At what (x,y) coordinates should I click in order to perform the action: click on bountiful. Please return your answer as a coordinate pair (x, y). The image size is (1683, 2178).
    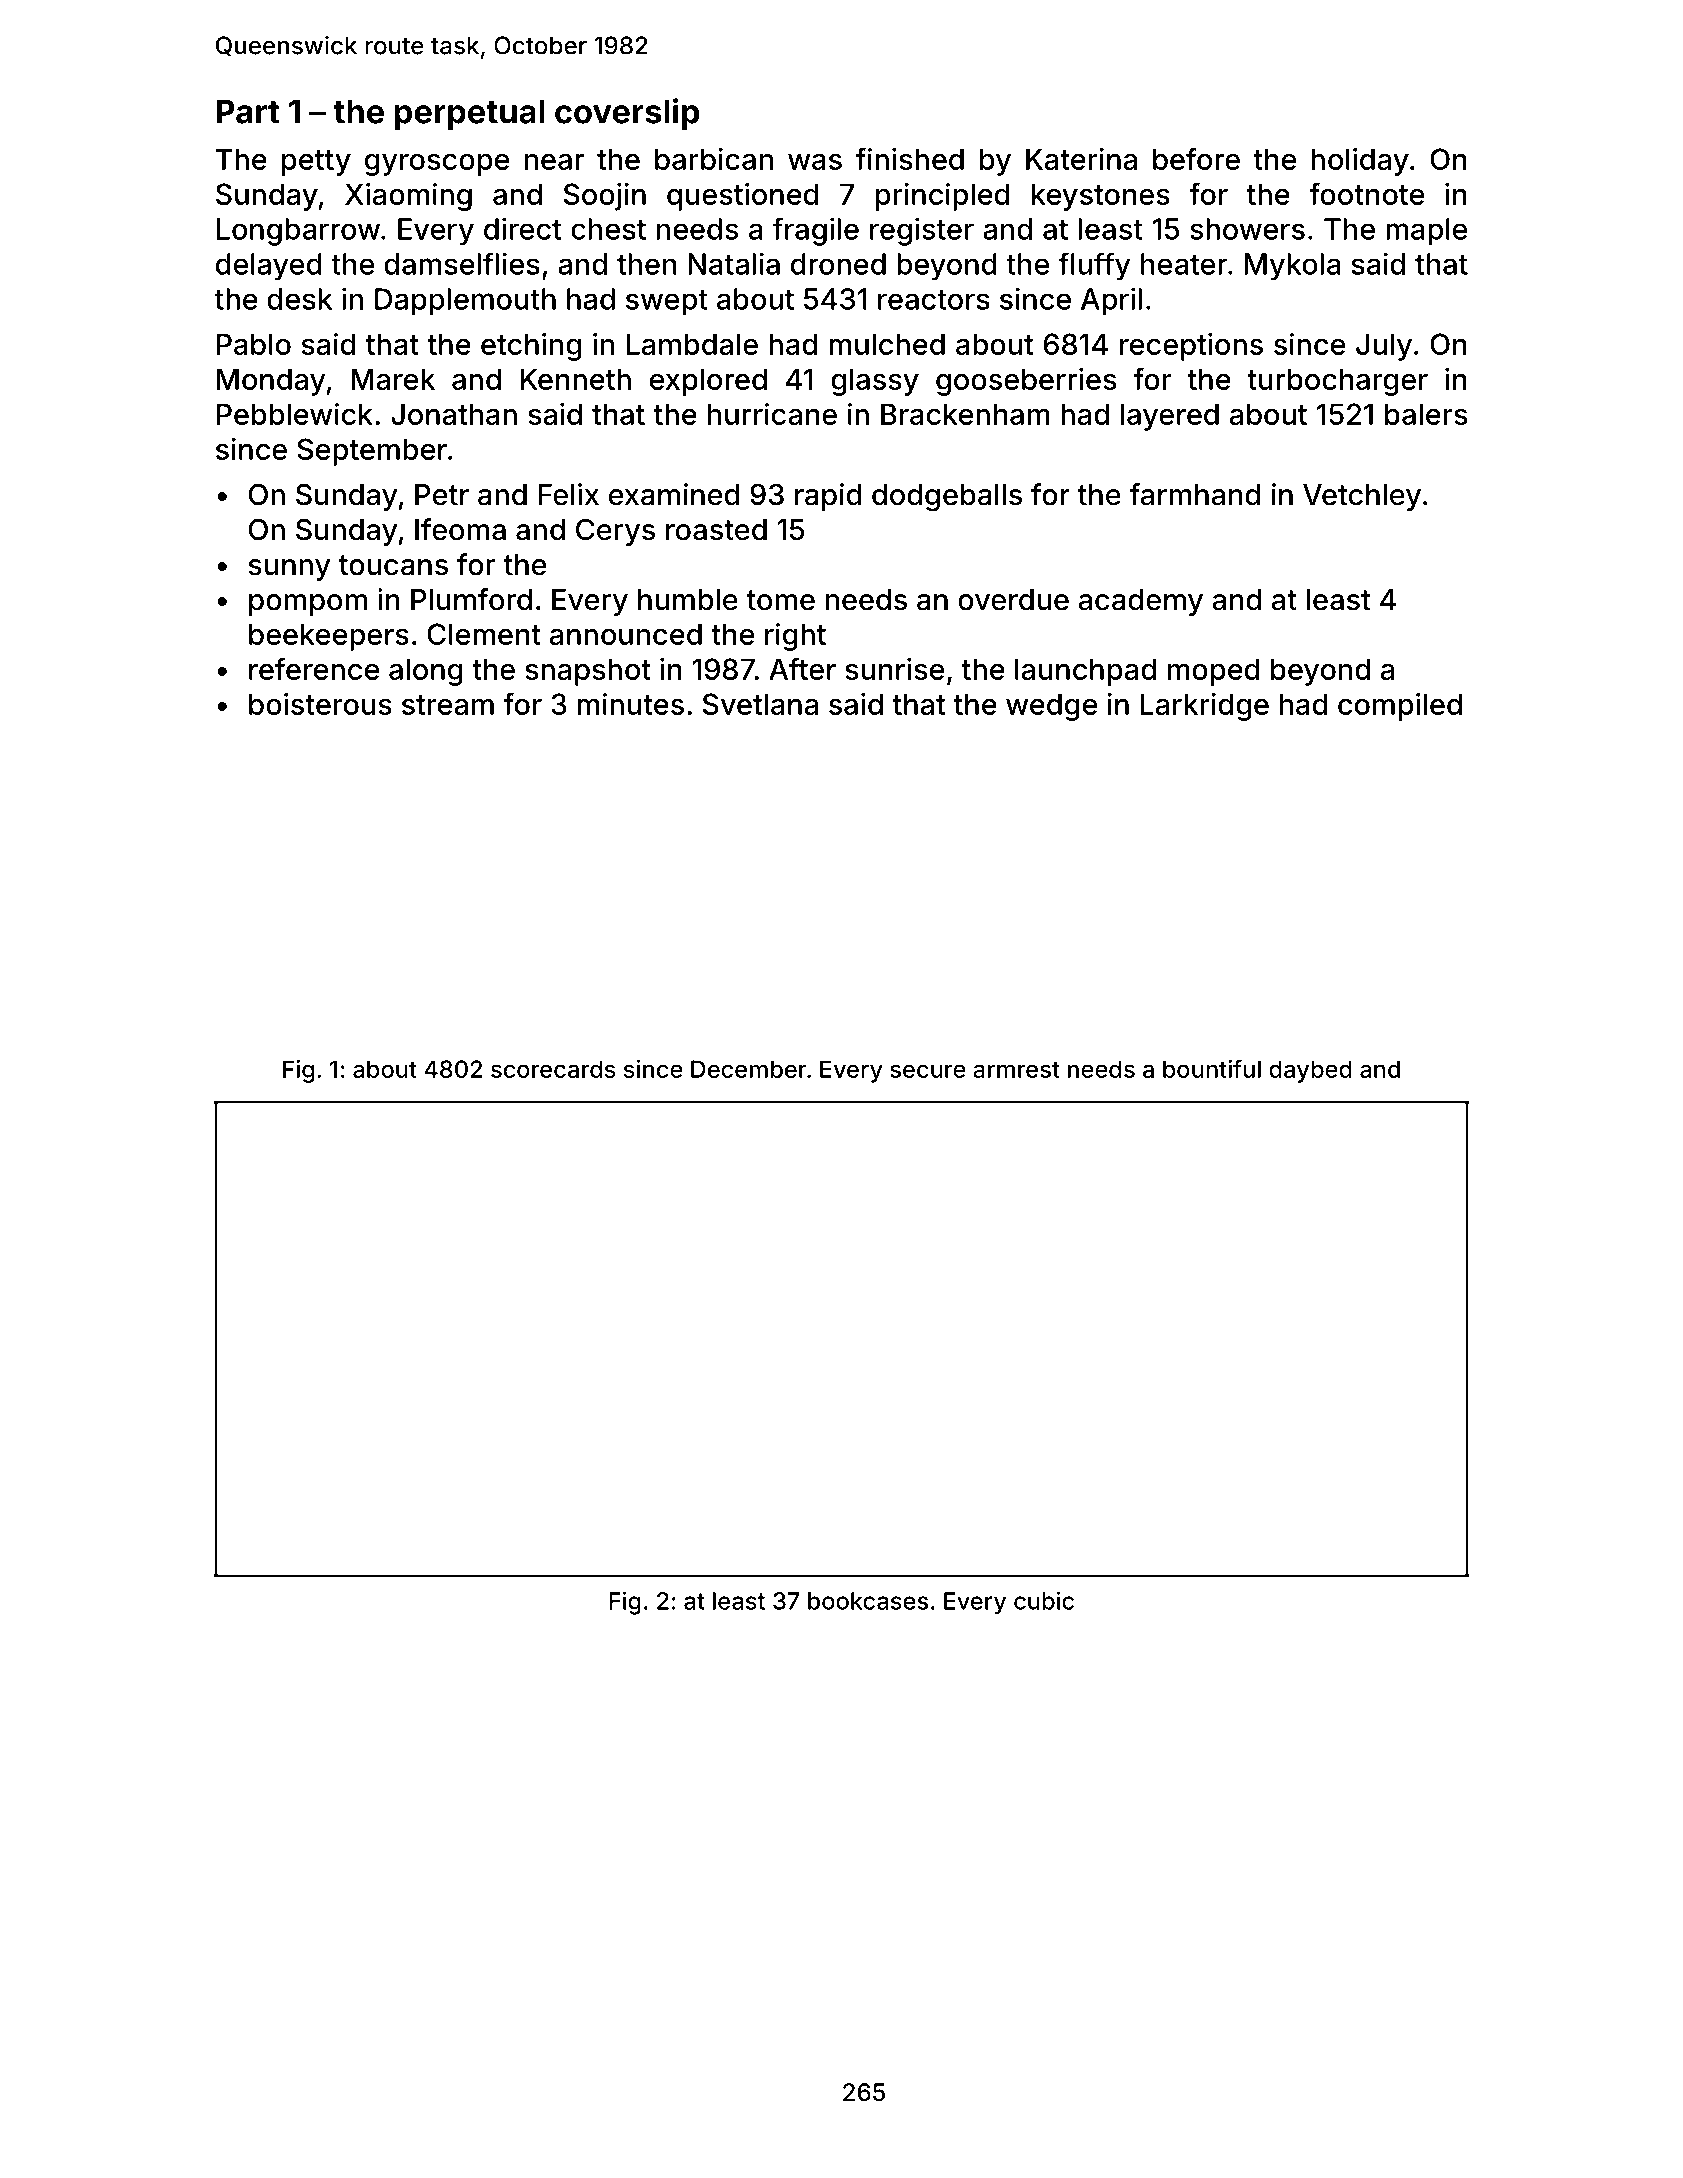
    Looking at the image, I should click on (1212, 1068).
